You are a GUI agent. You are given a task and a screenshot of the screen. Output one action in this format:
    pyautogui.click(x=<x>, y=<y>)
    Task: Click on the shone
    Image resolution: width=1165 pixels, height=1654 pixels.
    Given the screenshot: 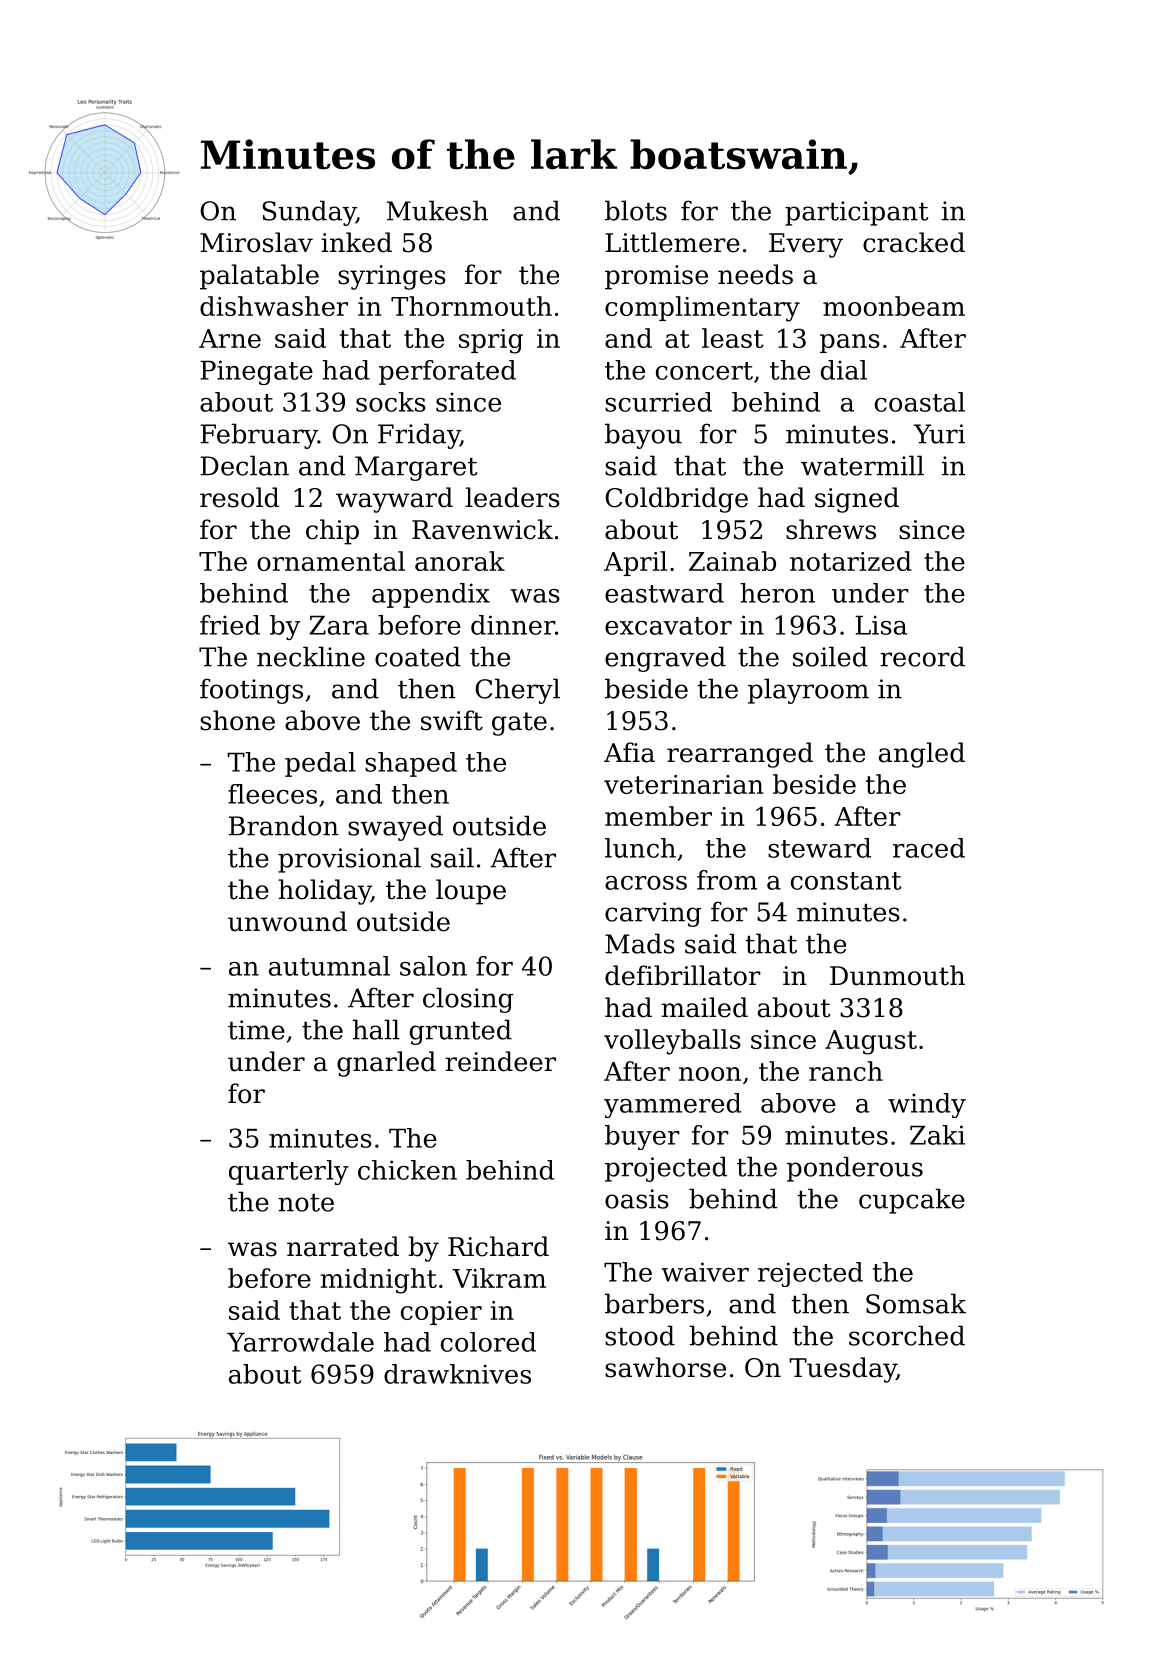 What is the action you would take?
    pyautogui.click(x=237, y=720)
